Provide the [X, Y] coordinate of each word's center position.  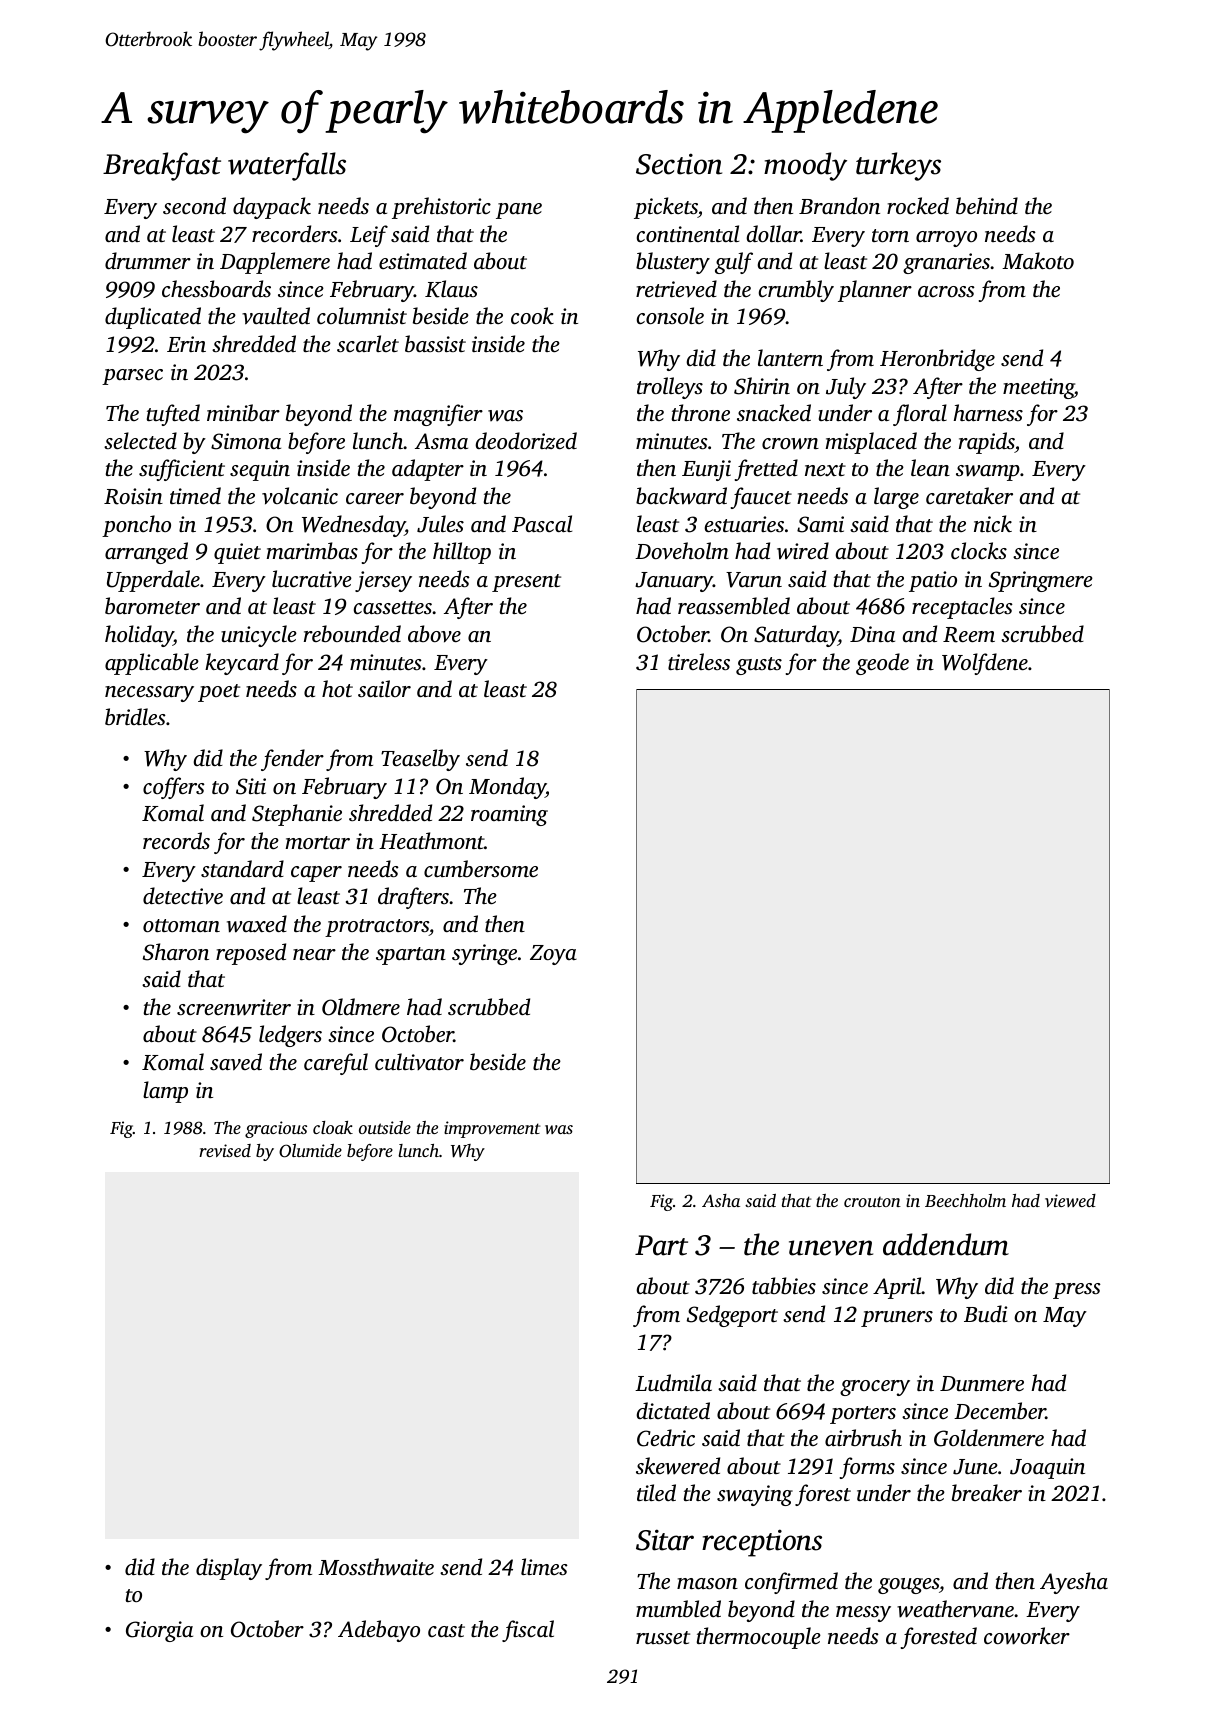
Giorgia [159, 1631]
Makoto [1038, 260]
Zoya [553, 955]
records [176, 840]
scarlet [368, 343]
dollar [773, 233]
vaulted [276, 316]
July [846, 388]
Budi [985, 1313]
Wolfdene [985, 664]
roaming [509, 815]
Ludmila [673, 1382]
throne [701, 412]
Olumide [310, 1151]
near [314, 954]
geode [882, 664]
